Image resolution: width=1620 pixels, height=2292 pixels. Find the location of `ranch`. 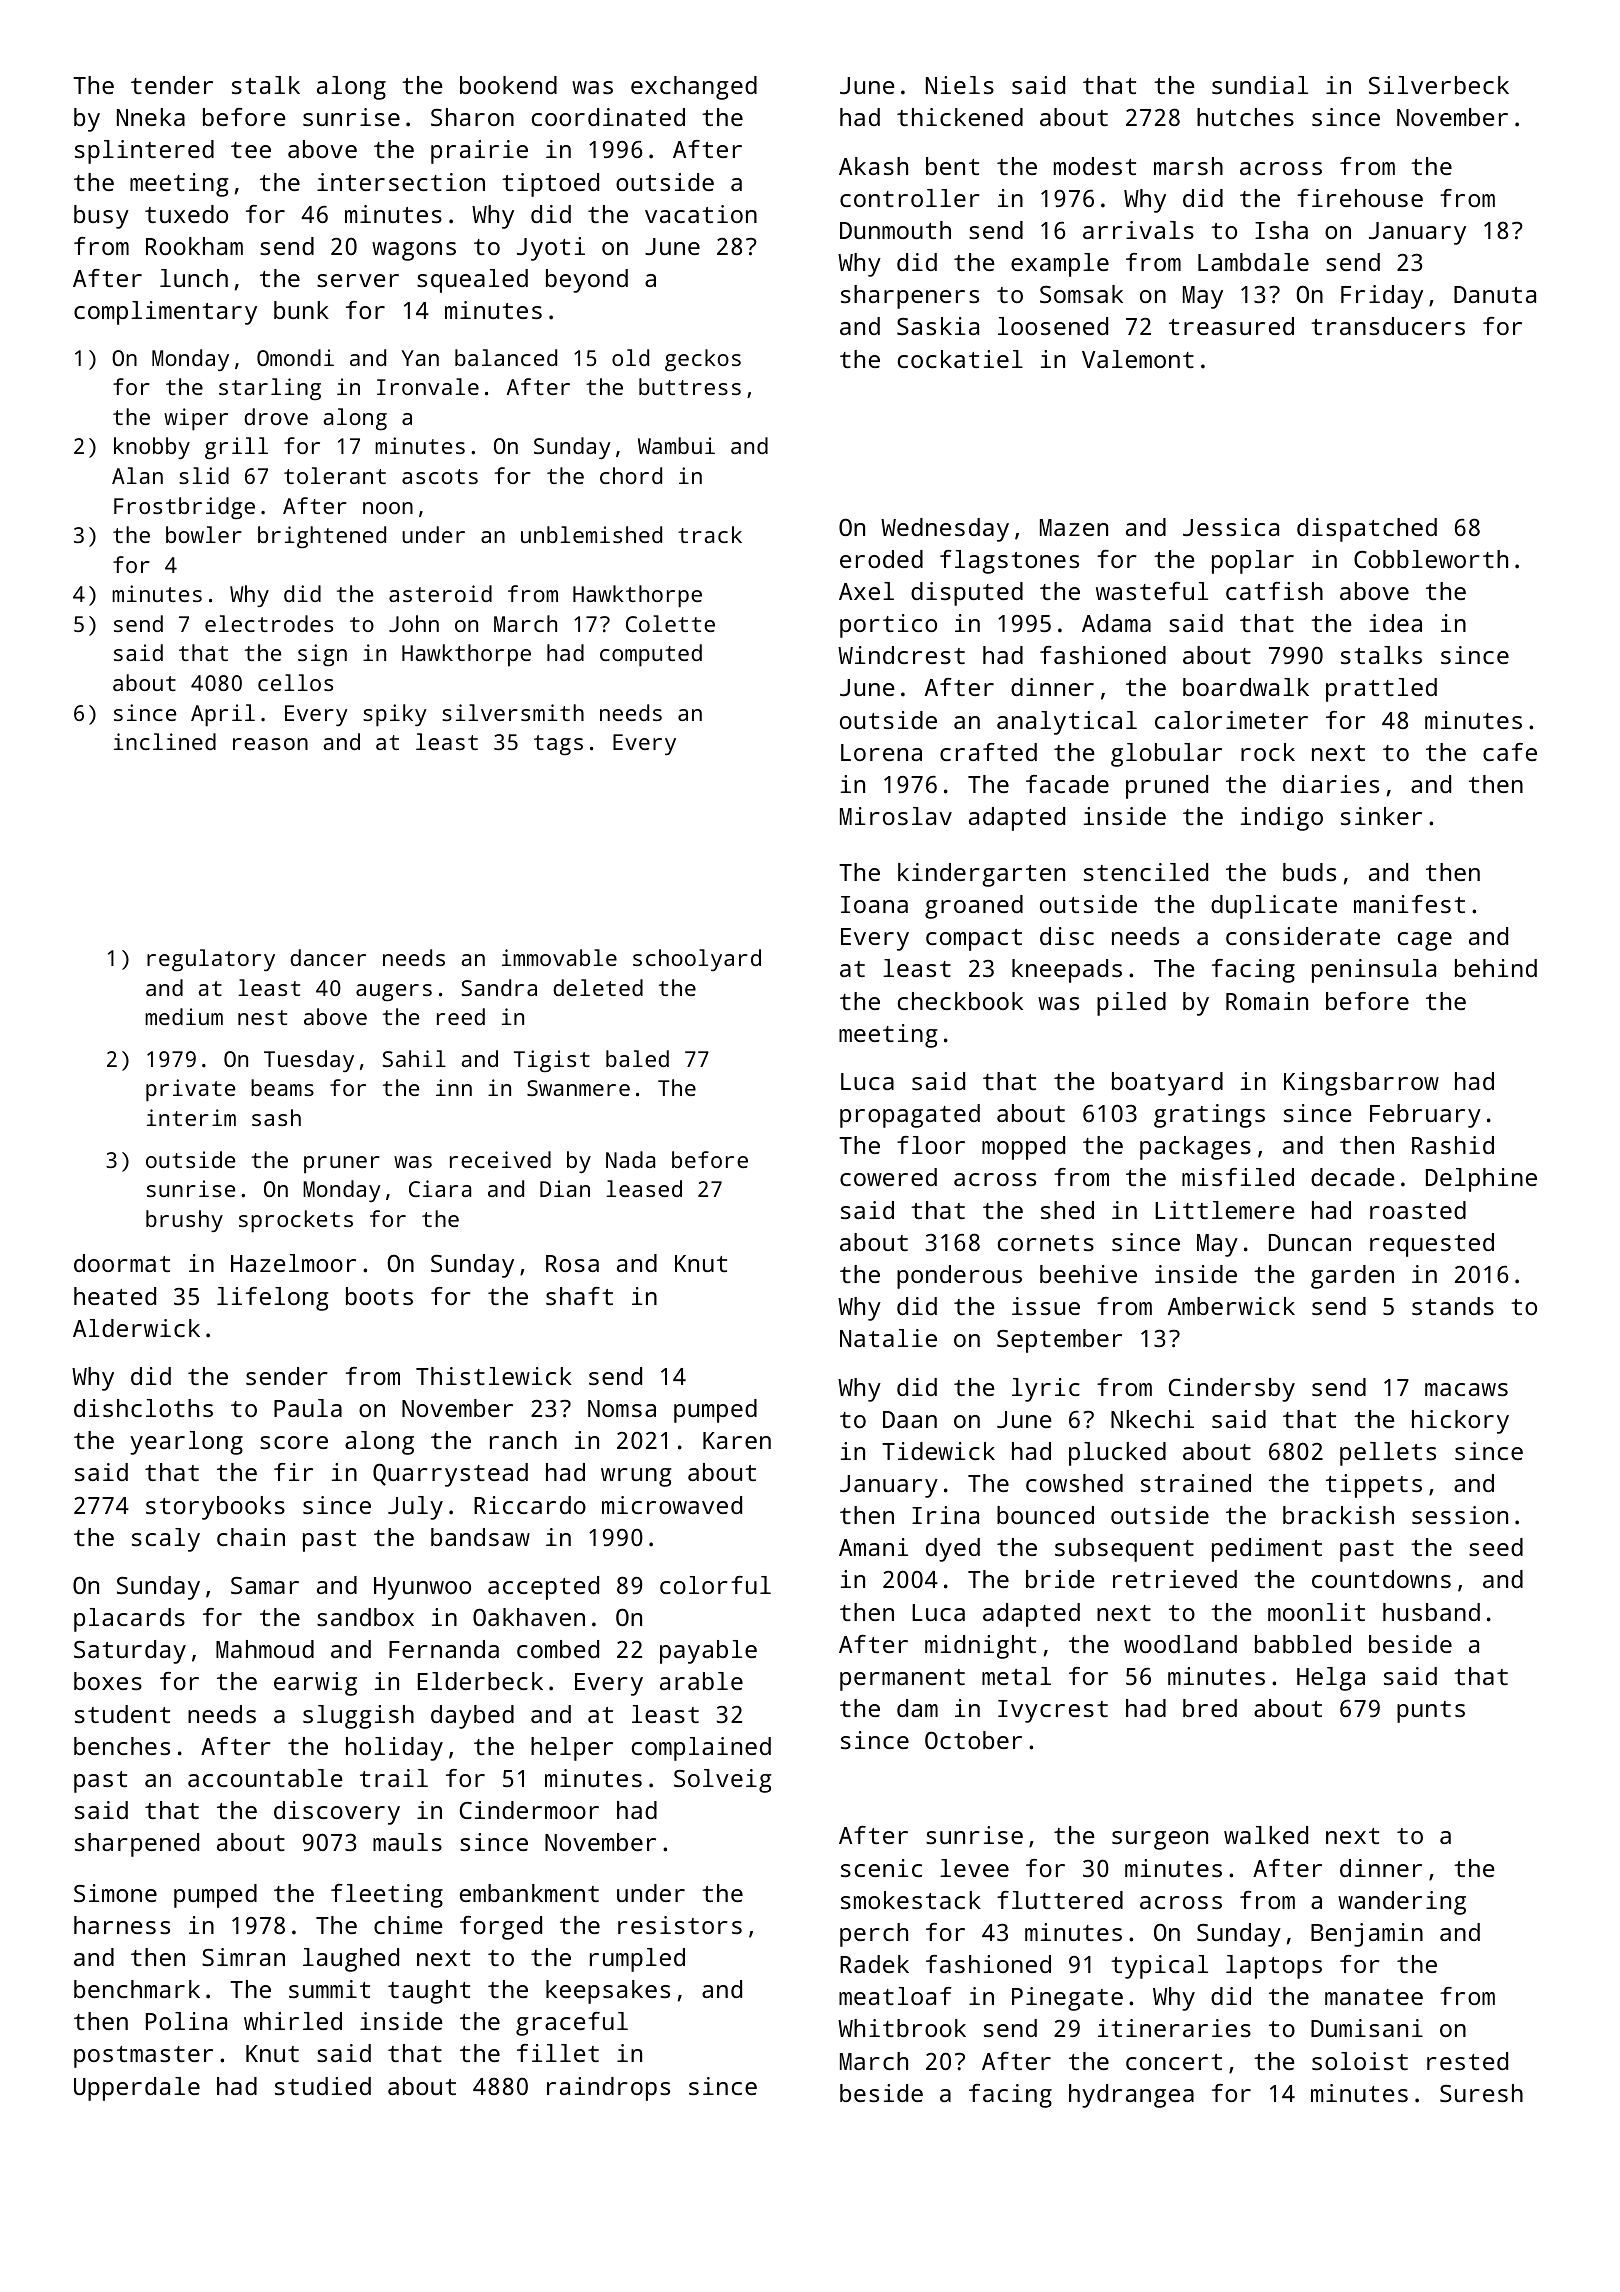

ranch is located at coordinates (523, 1440).
